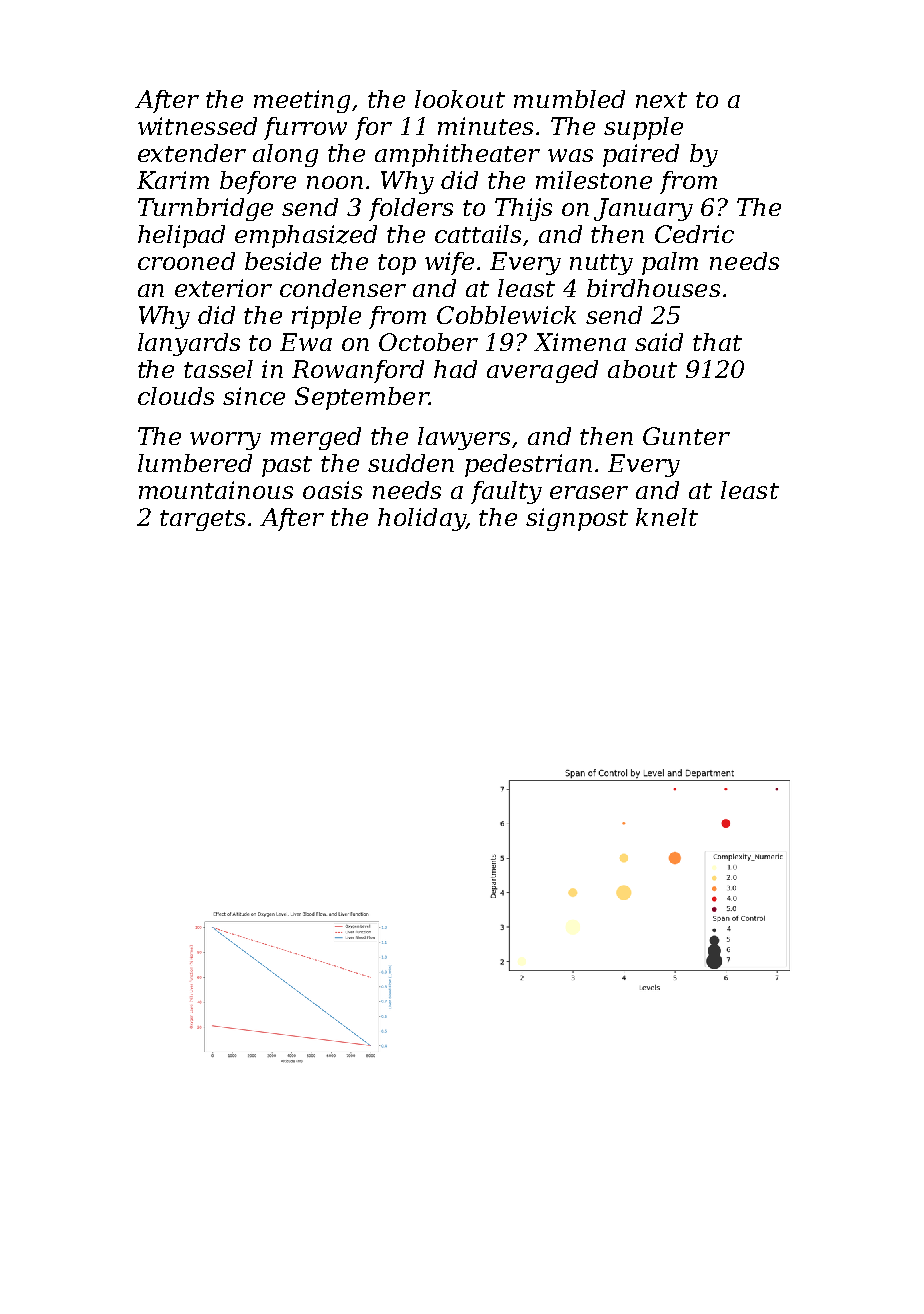 The width and height of the screenshot is (924, 1314). I want to click on eraser, so click(589, 492).
